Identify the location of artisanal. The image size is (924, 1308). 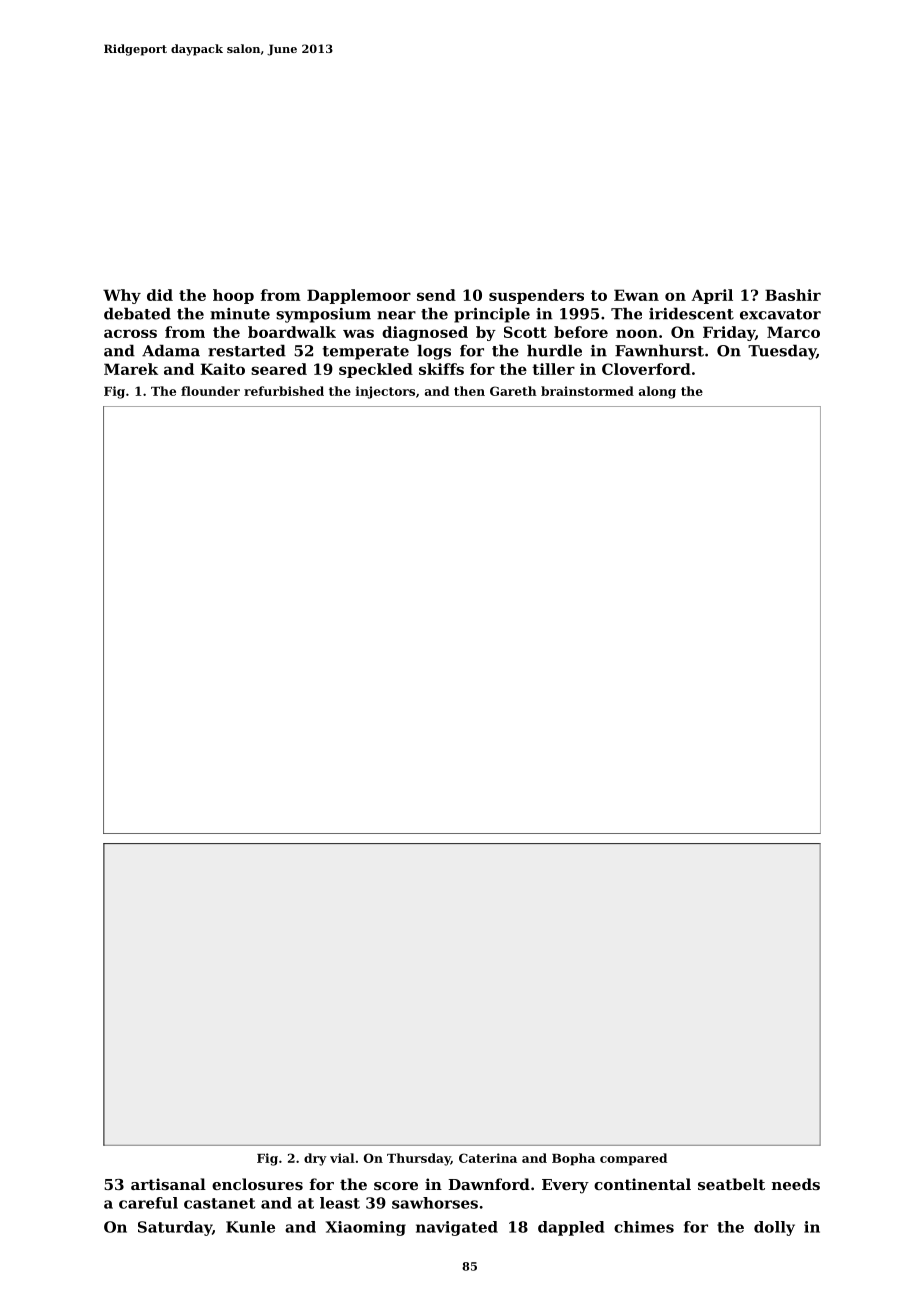
(168, 1184).
